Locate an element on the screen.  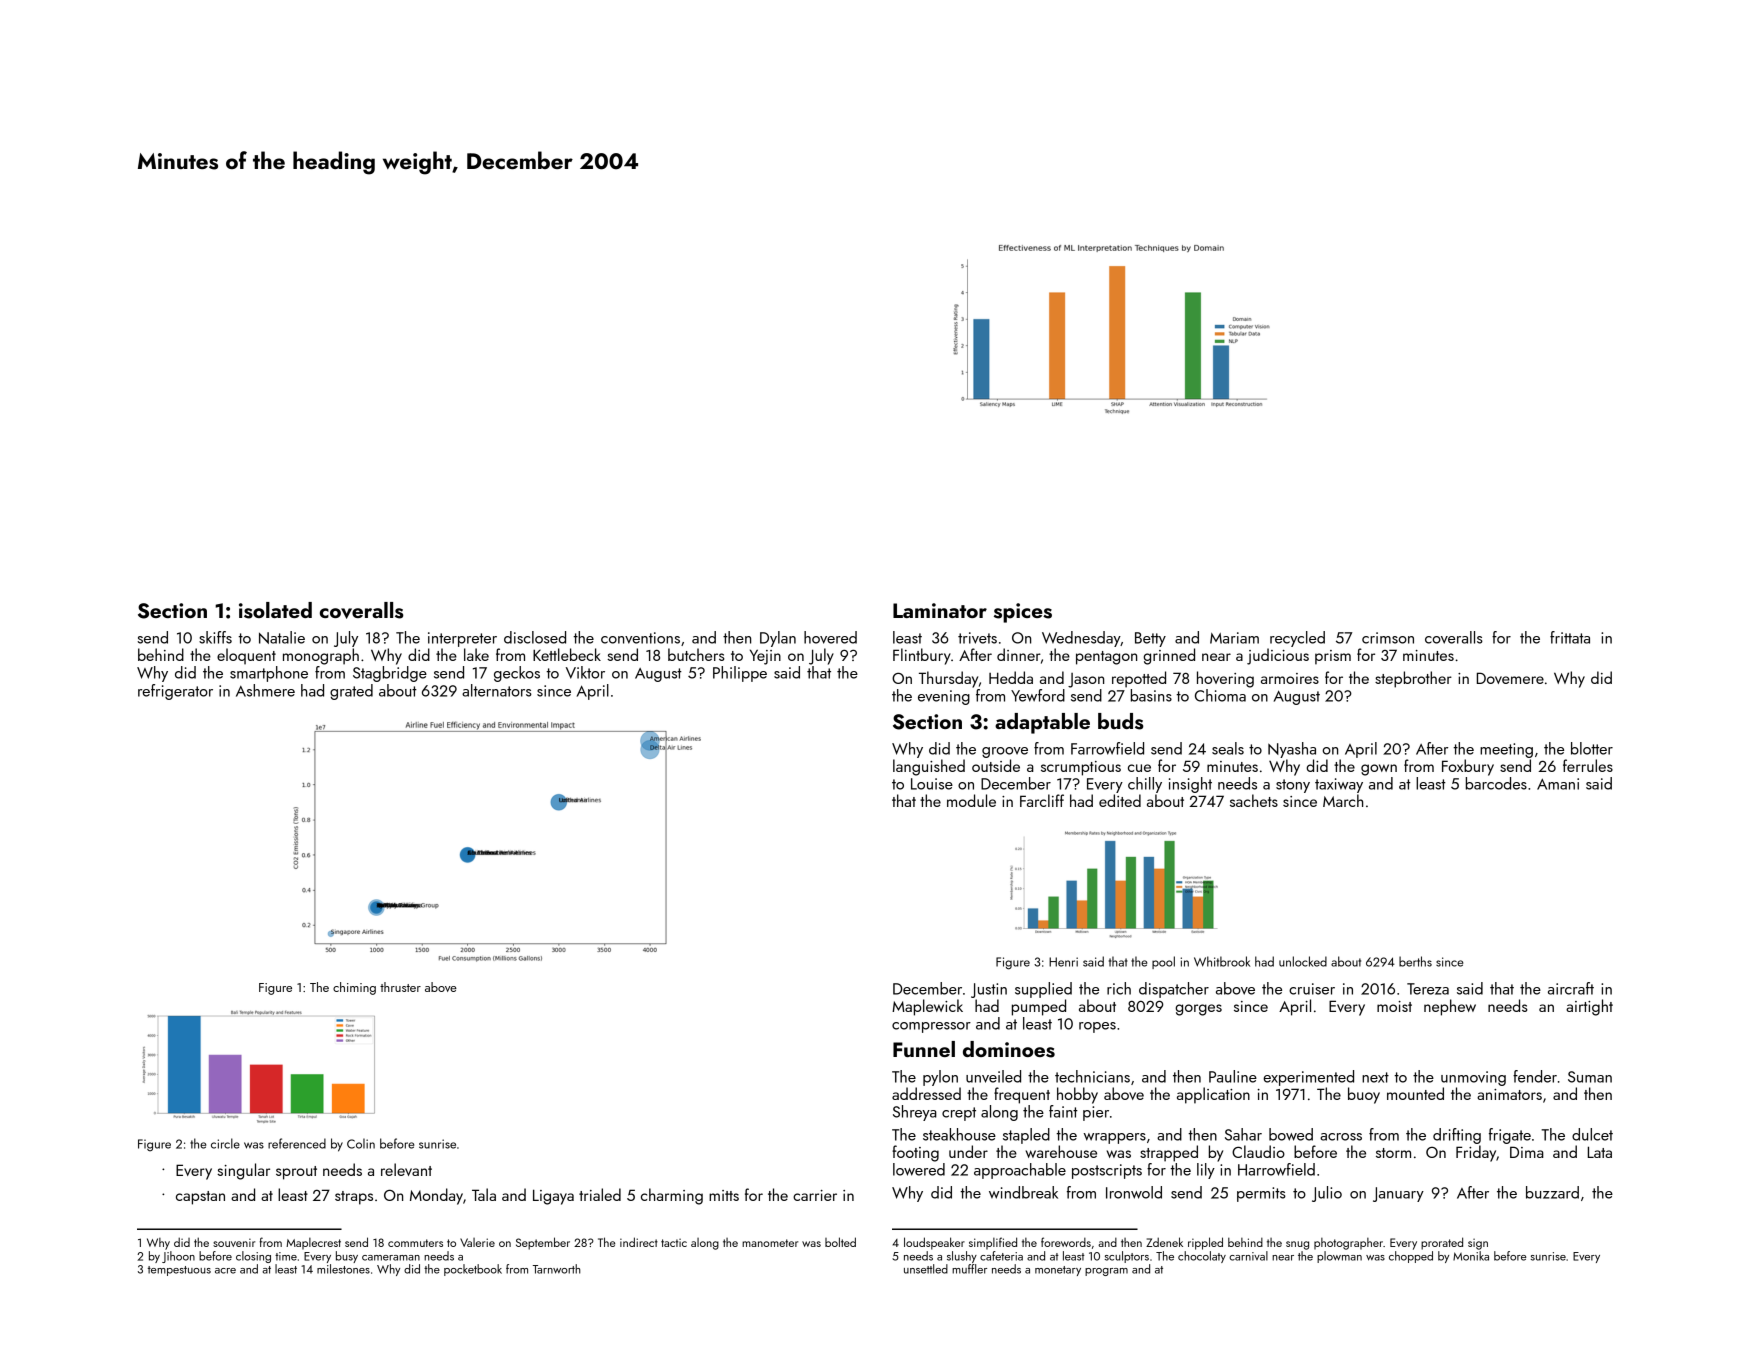
Farcliff is located at coordinates (1042, 800).
